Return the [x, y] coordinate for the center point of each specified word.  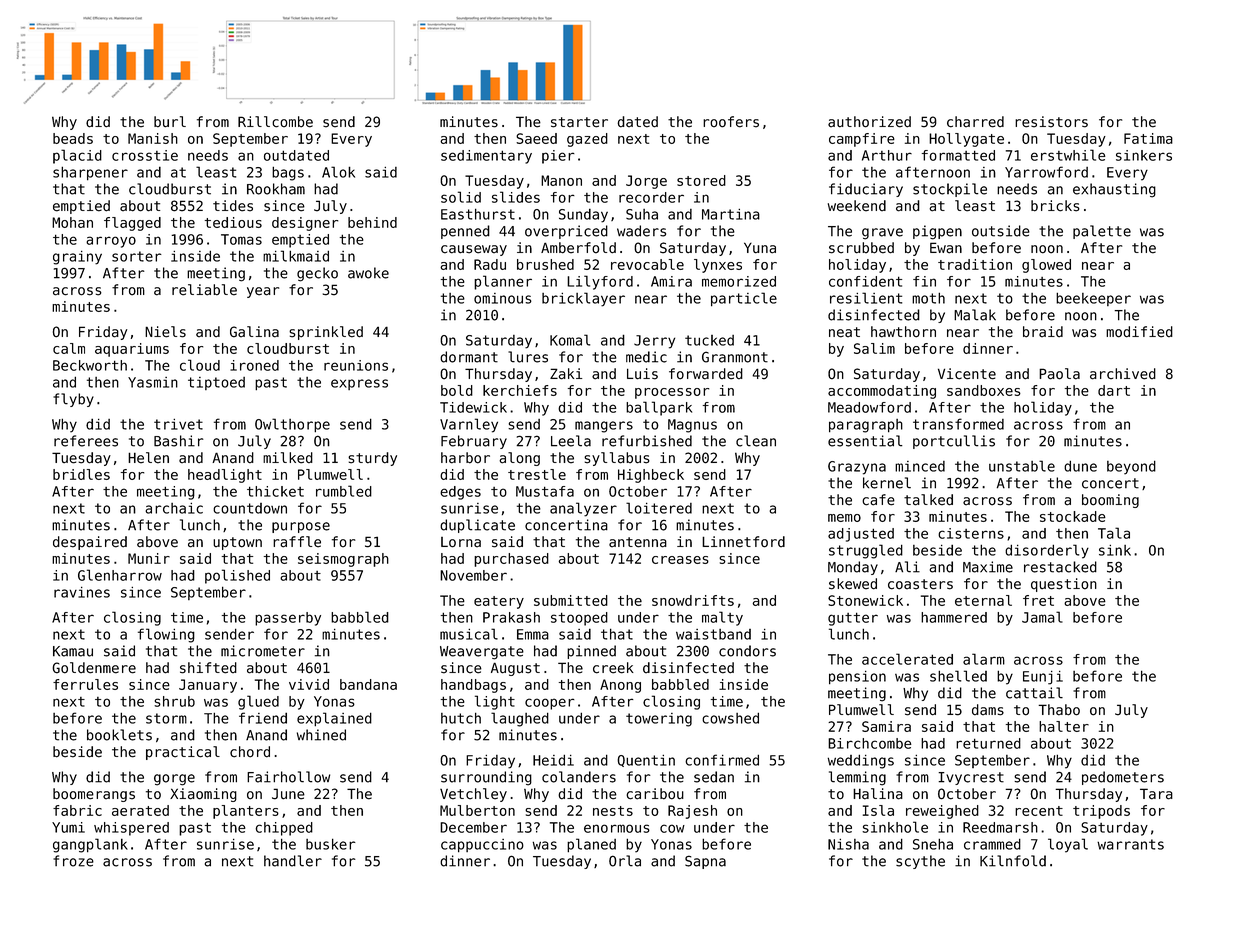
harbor [465, 458]
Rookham [276, 189]
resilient [866, 298]
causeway [474, 250]
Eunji [1043, 678]
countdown [250, 508]
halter [1064, 726]
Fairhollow [288, 777]
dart [1114, 390]
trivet [178, 424]
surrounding [486, 778]
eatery [499, 602]
